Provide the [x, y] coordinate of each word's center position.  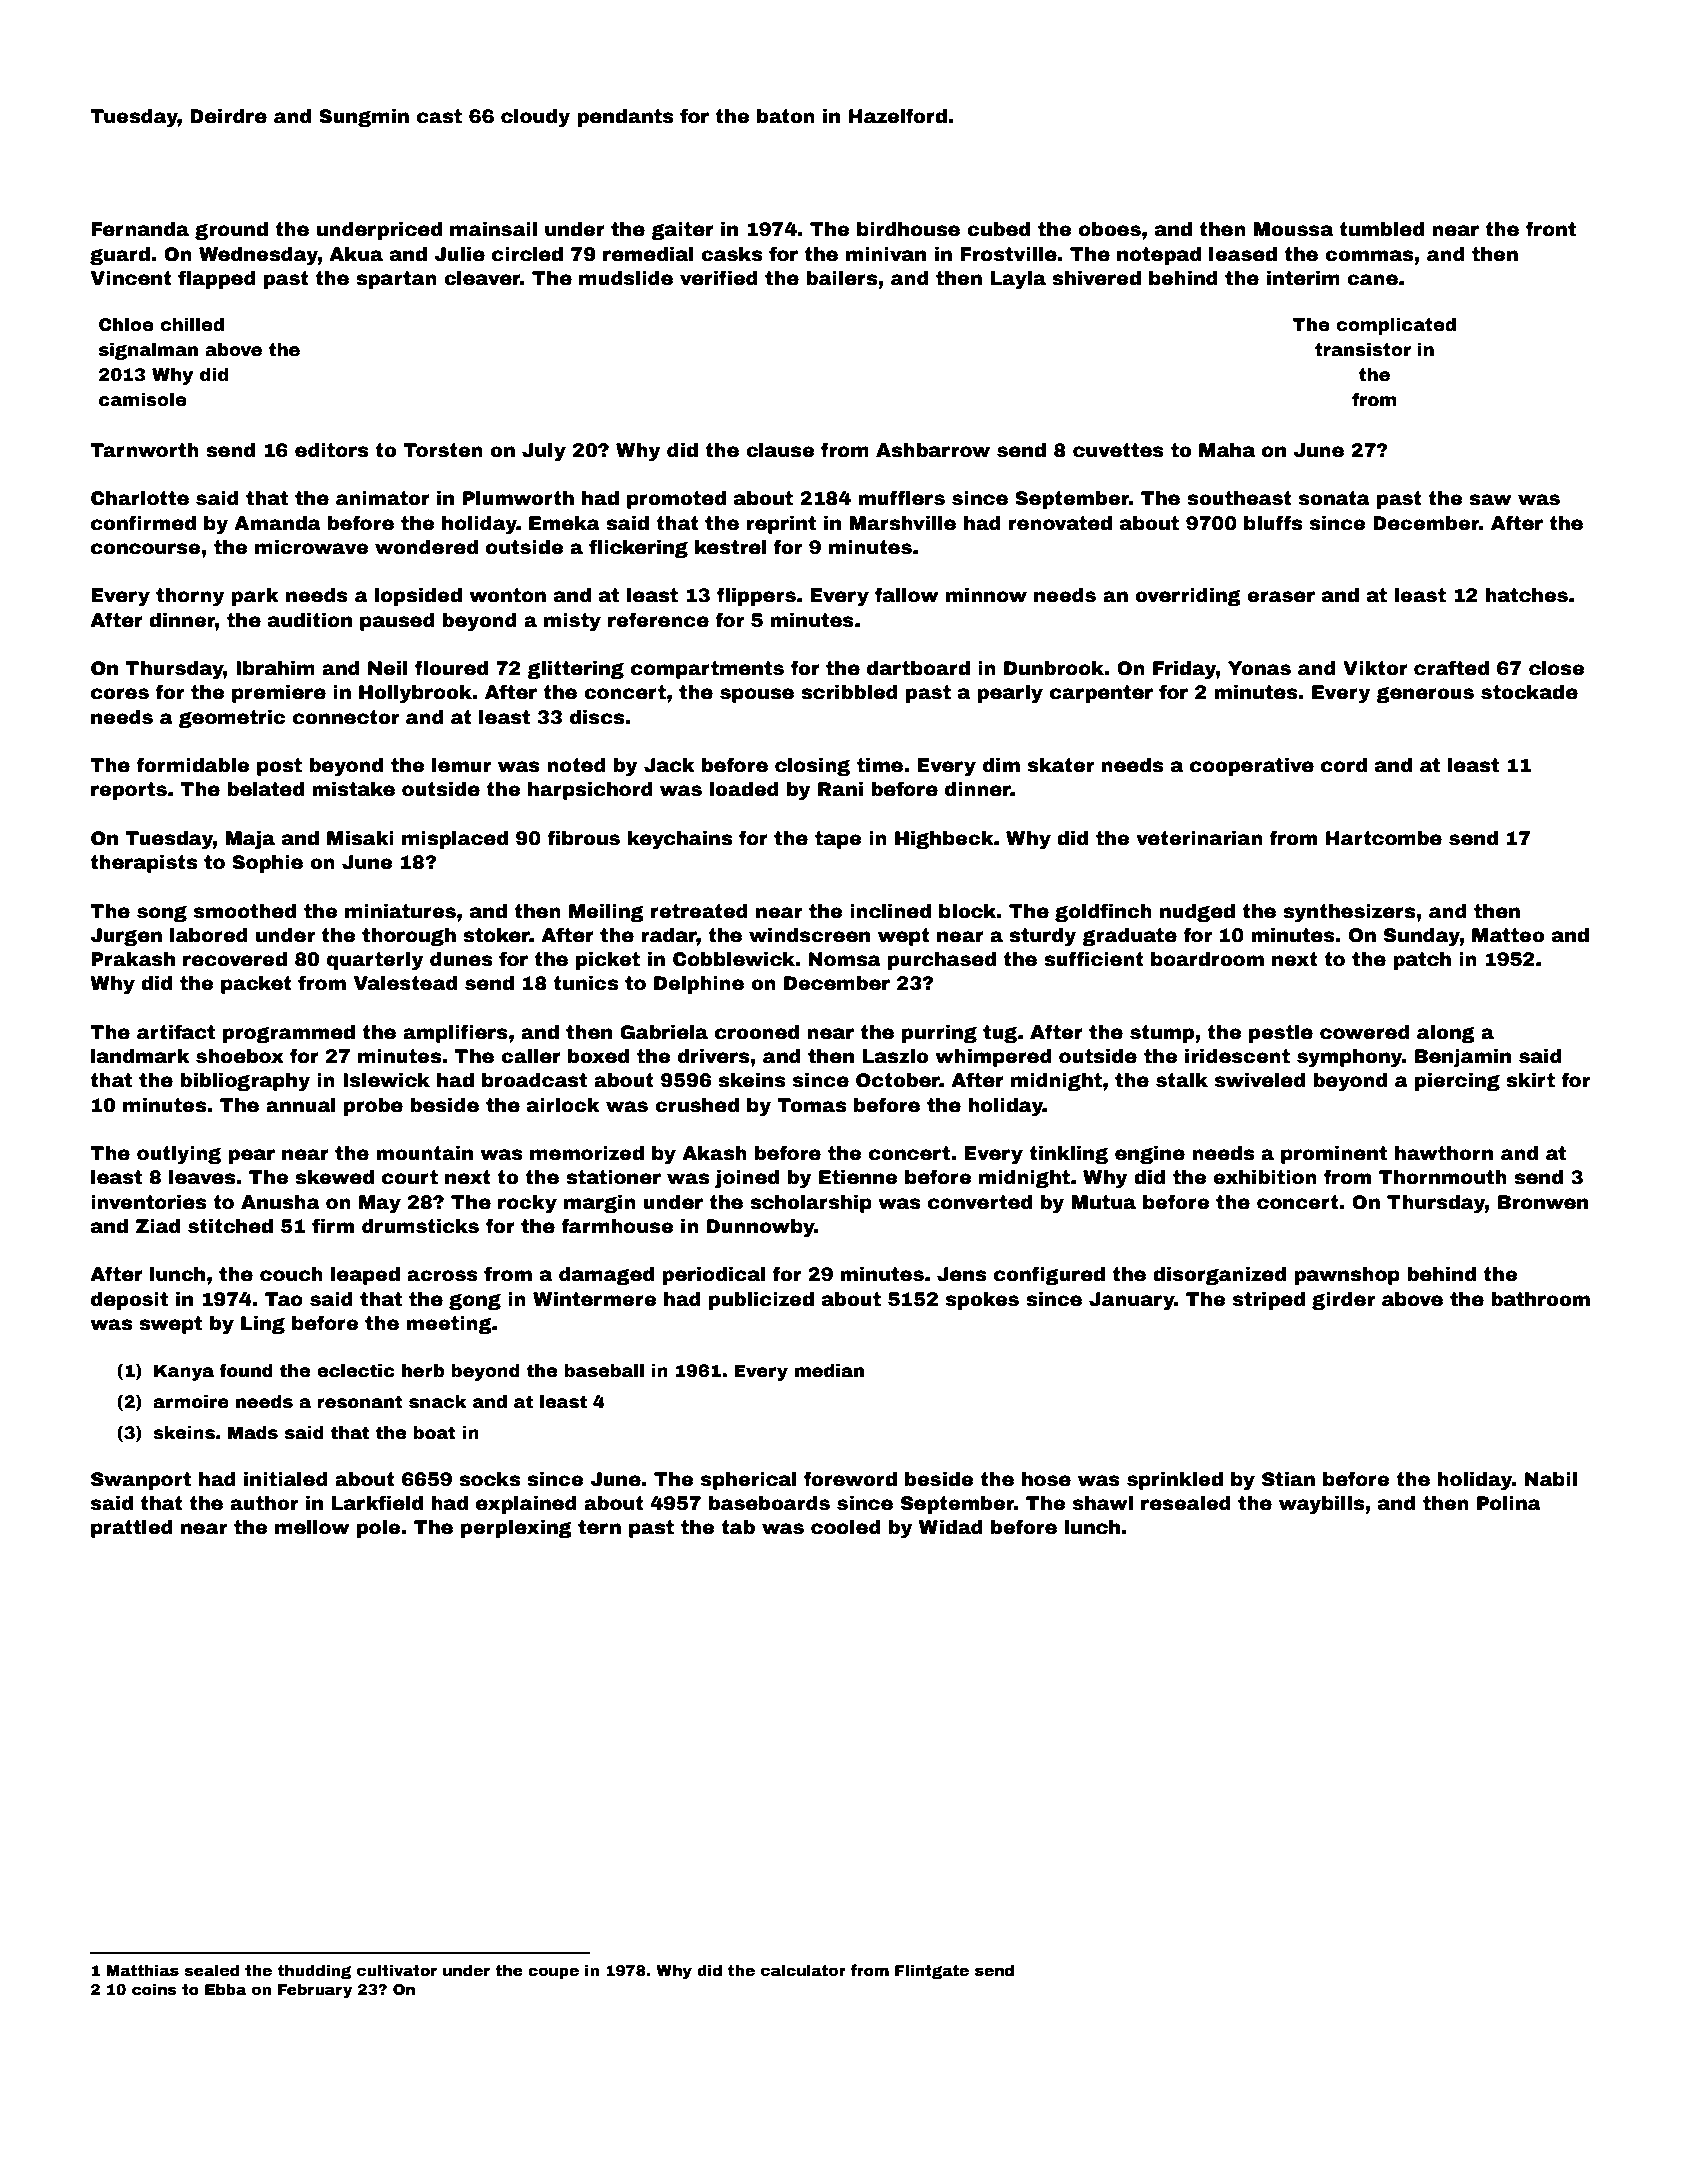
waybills [1321, 1505]
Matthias [142, 1970]
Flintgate [932, 1971]
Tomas [811, 1105]
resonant [360, 1402]
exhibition [1265, 1177]
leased [1243, 254]
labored [209, 935]
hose [1046, 1479]
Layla [1018, 280]
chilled [192, 325]
